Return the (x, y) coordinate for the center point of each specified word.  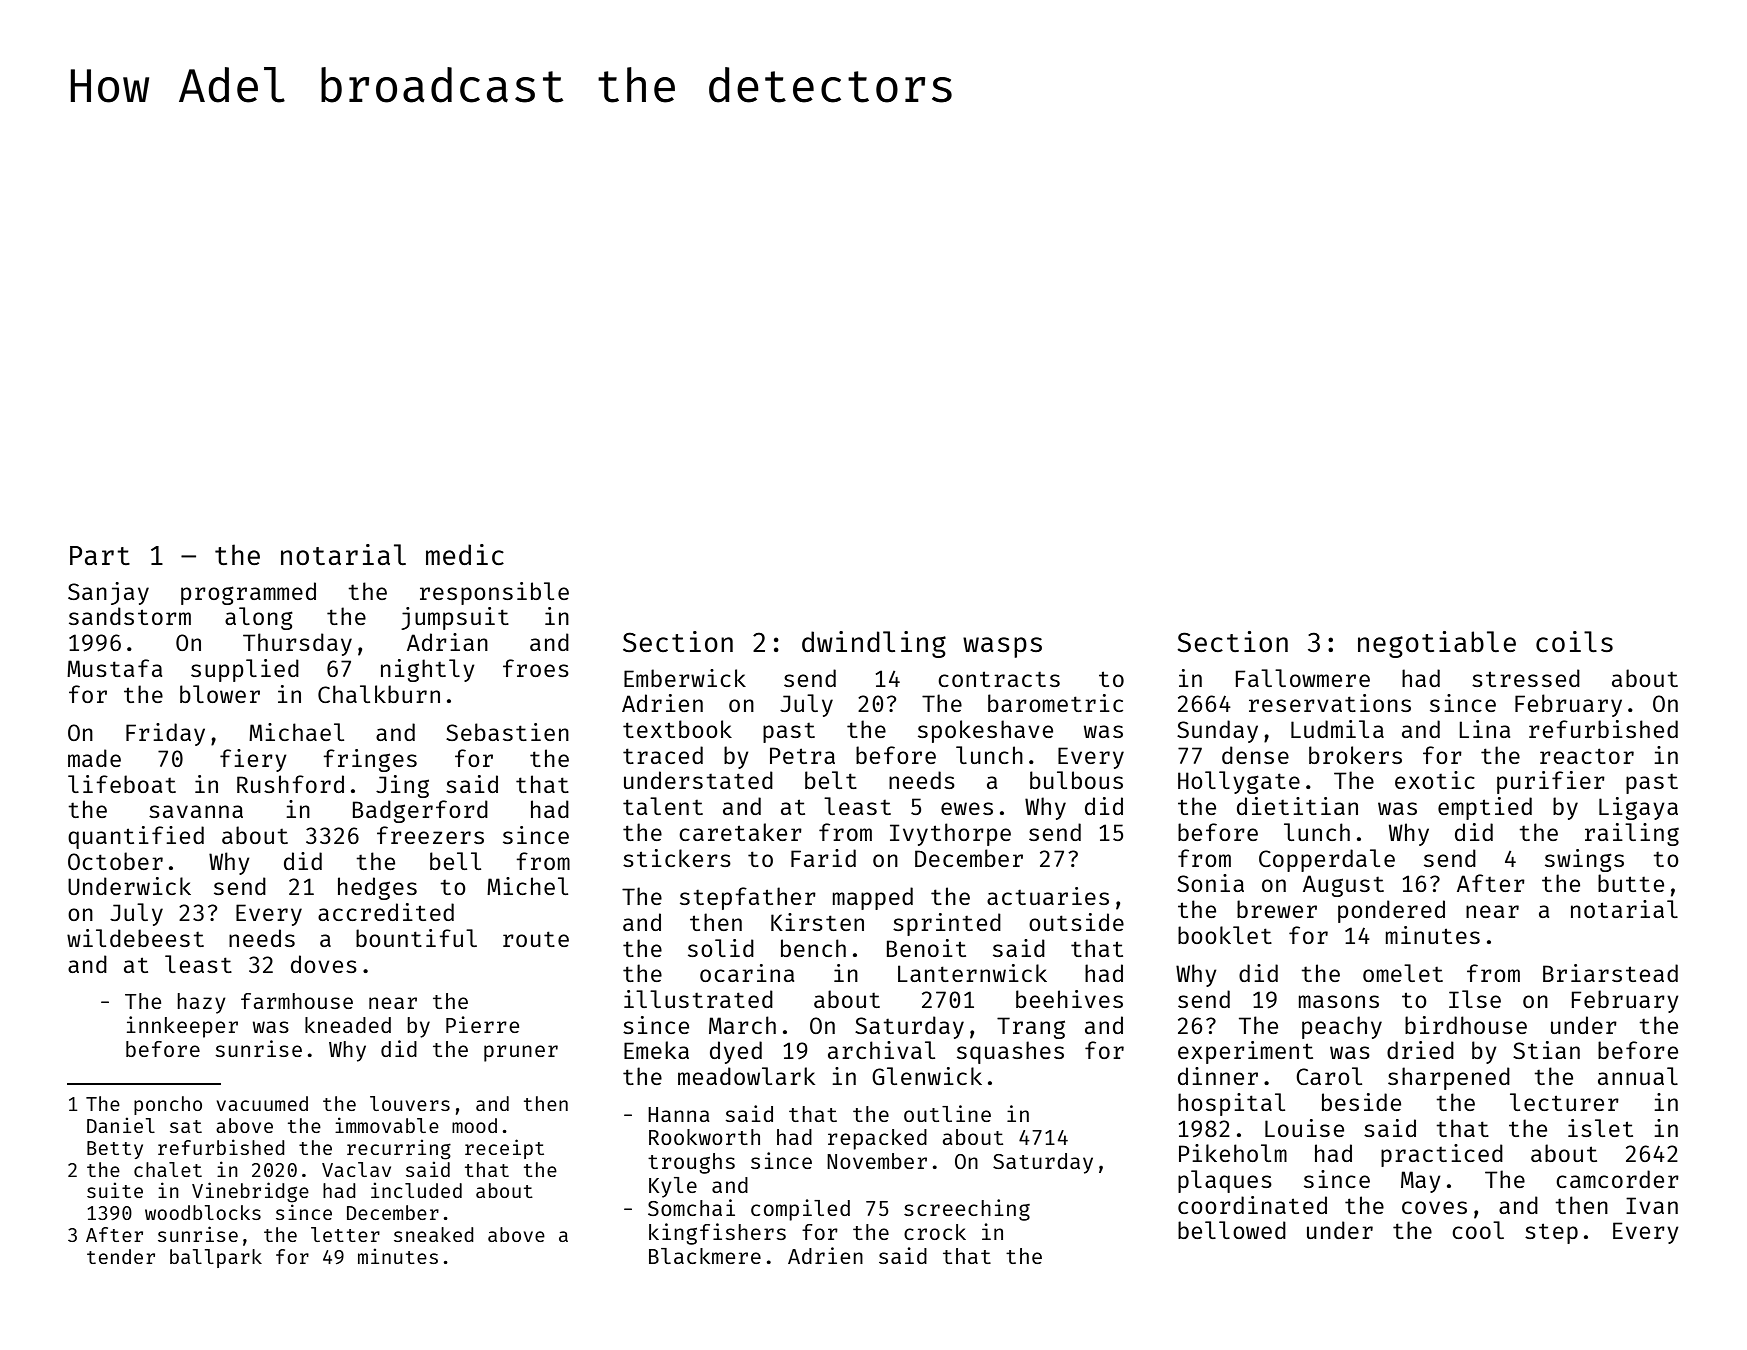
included (416, 1190)
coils (1574, 641)
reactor (1587, 756)
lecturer (1564, 1102)
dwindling (874, 644)
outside (1076, 922)
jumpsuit (455, 618)
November (877, 1161)
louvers (410, 1103)
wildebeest (135, 938)
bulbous (1076, 780)
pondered (1391, 911)
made (94, 758)
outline (947, 1113)
